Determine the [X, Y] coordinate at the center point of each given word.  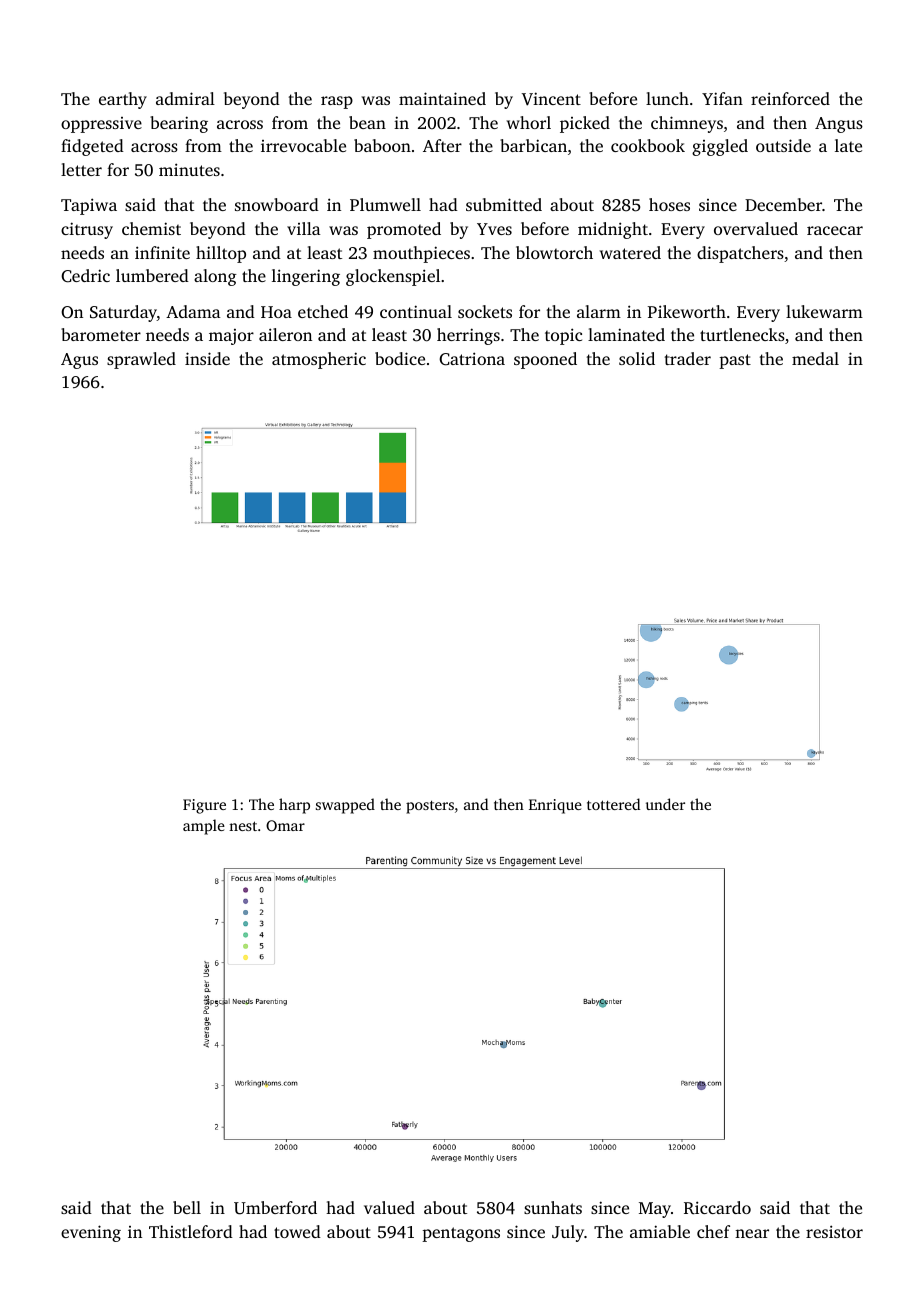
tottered [613, 804]
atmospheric [319, 360]
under [665, 804]
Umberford [275, 1208]
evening [91, 1233]
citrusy [87, 230]
